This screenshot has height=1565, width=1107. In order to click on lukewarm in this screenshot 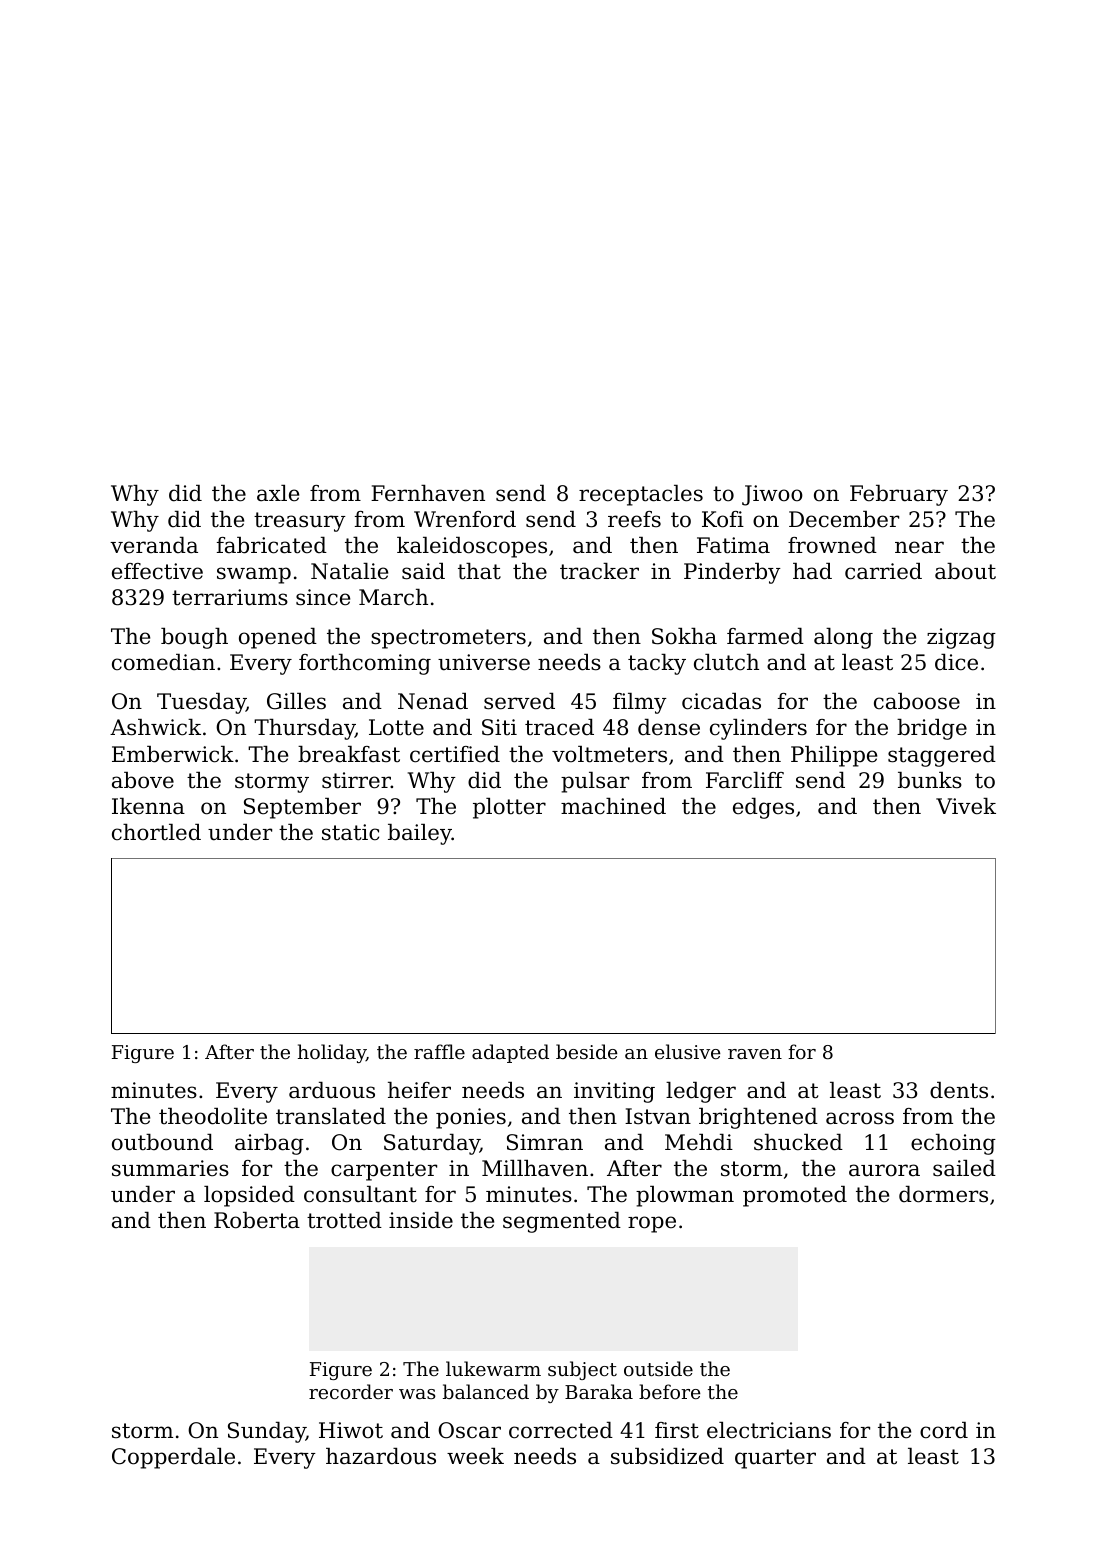, I will do `click(493, 1368)`.
